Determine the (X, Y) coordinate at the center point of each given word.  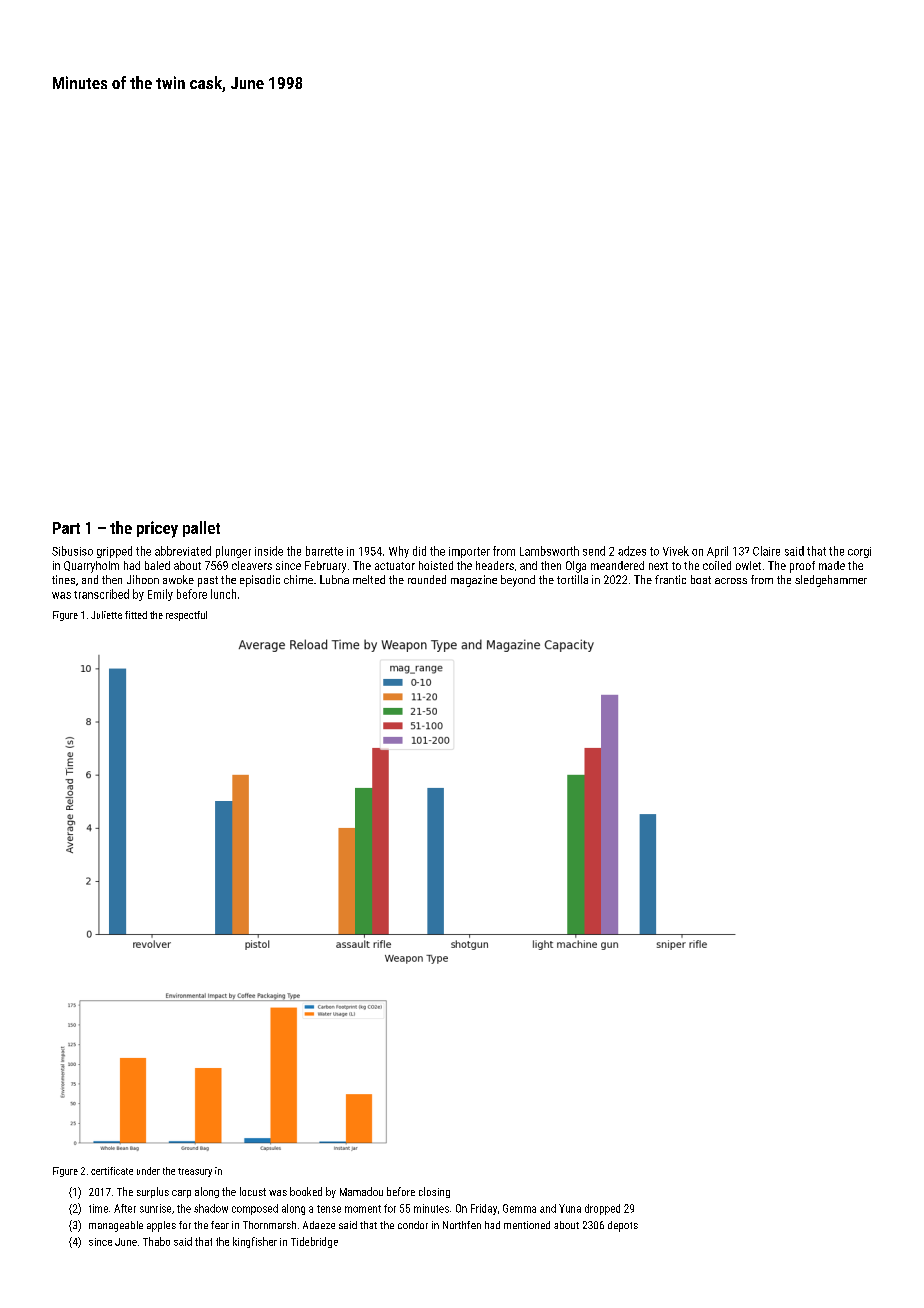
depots (623, 1226)
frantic (670, 579)
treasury (195, 1172)
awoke (178, 579)
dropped (602, 1209)
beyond (518, 581)
